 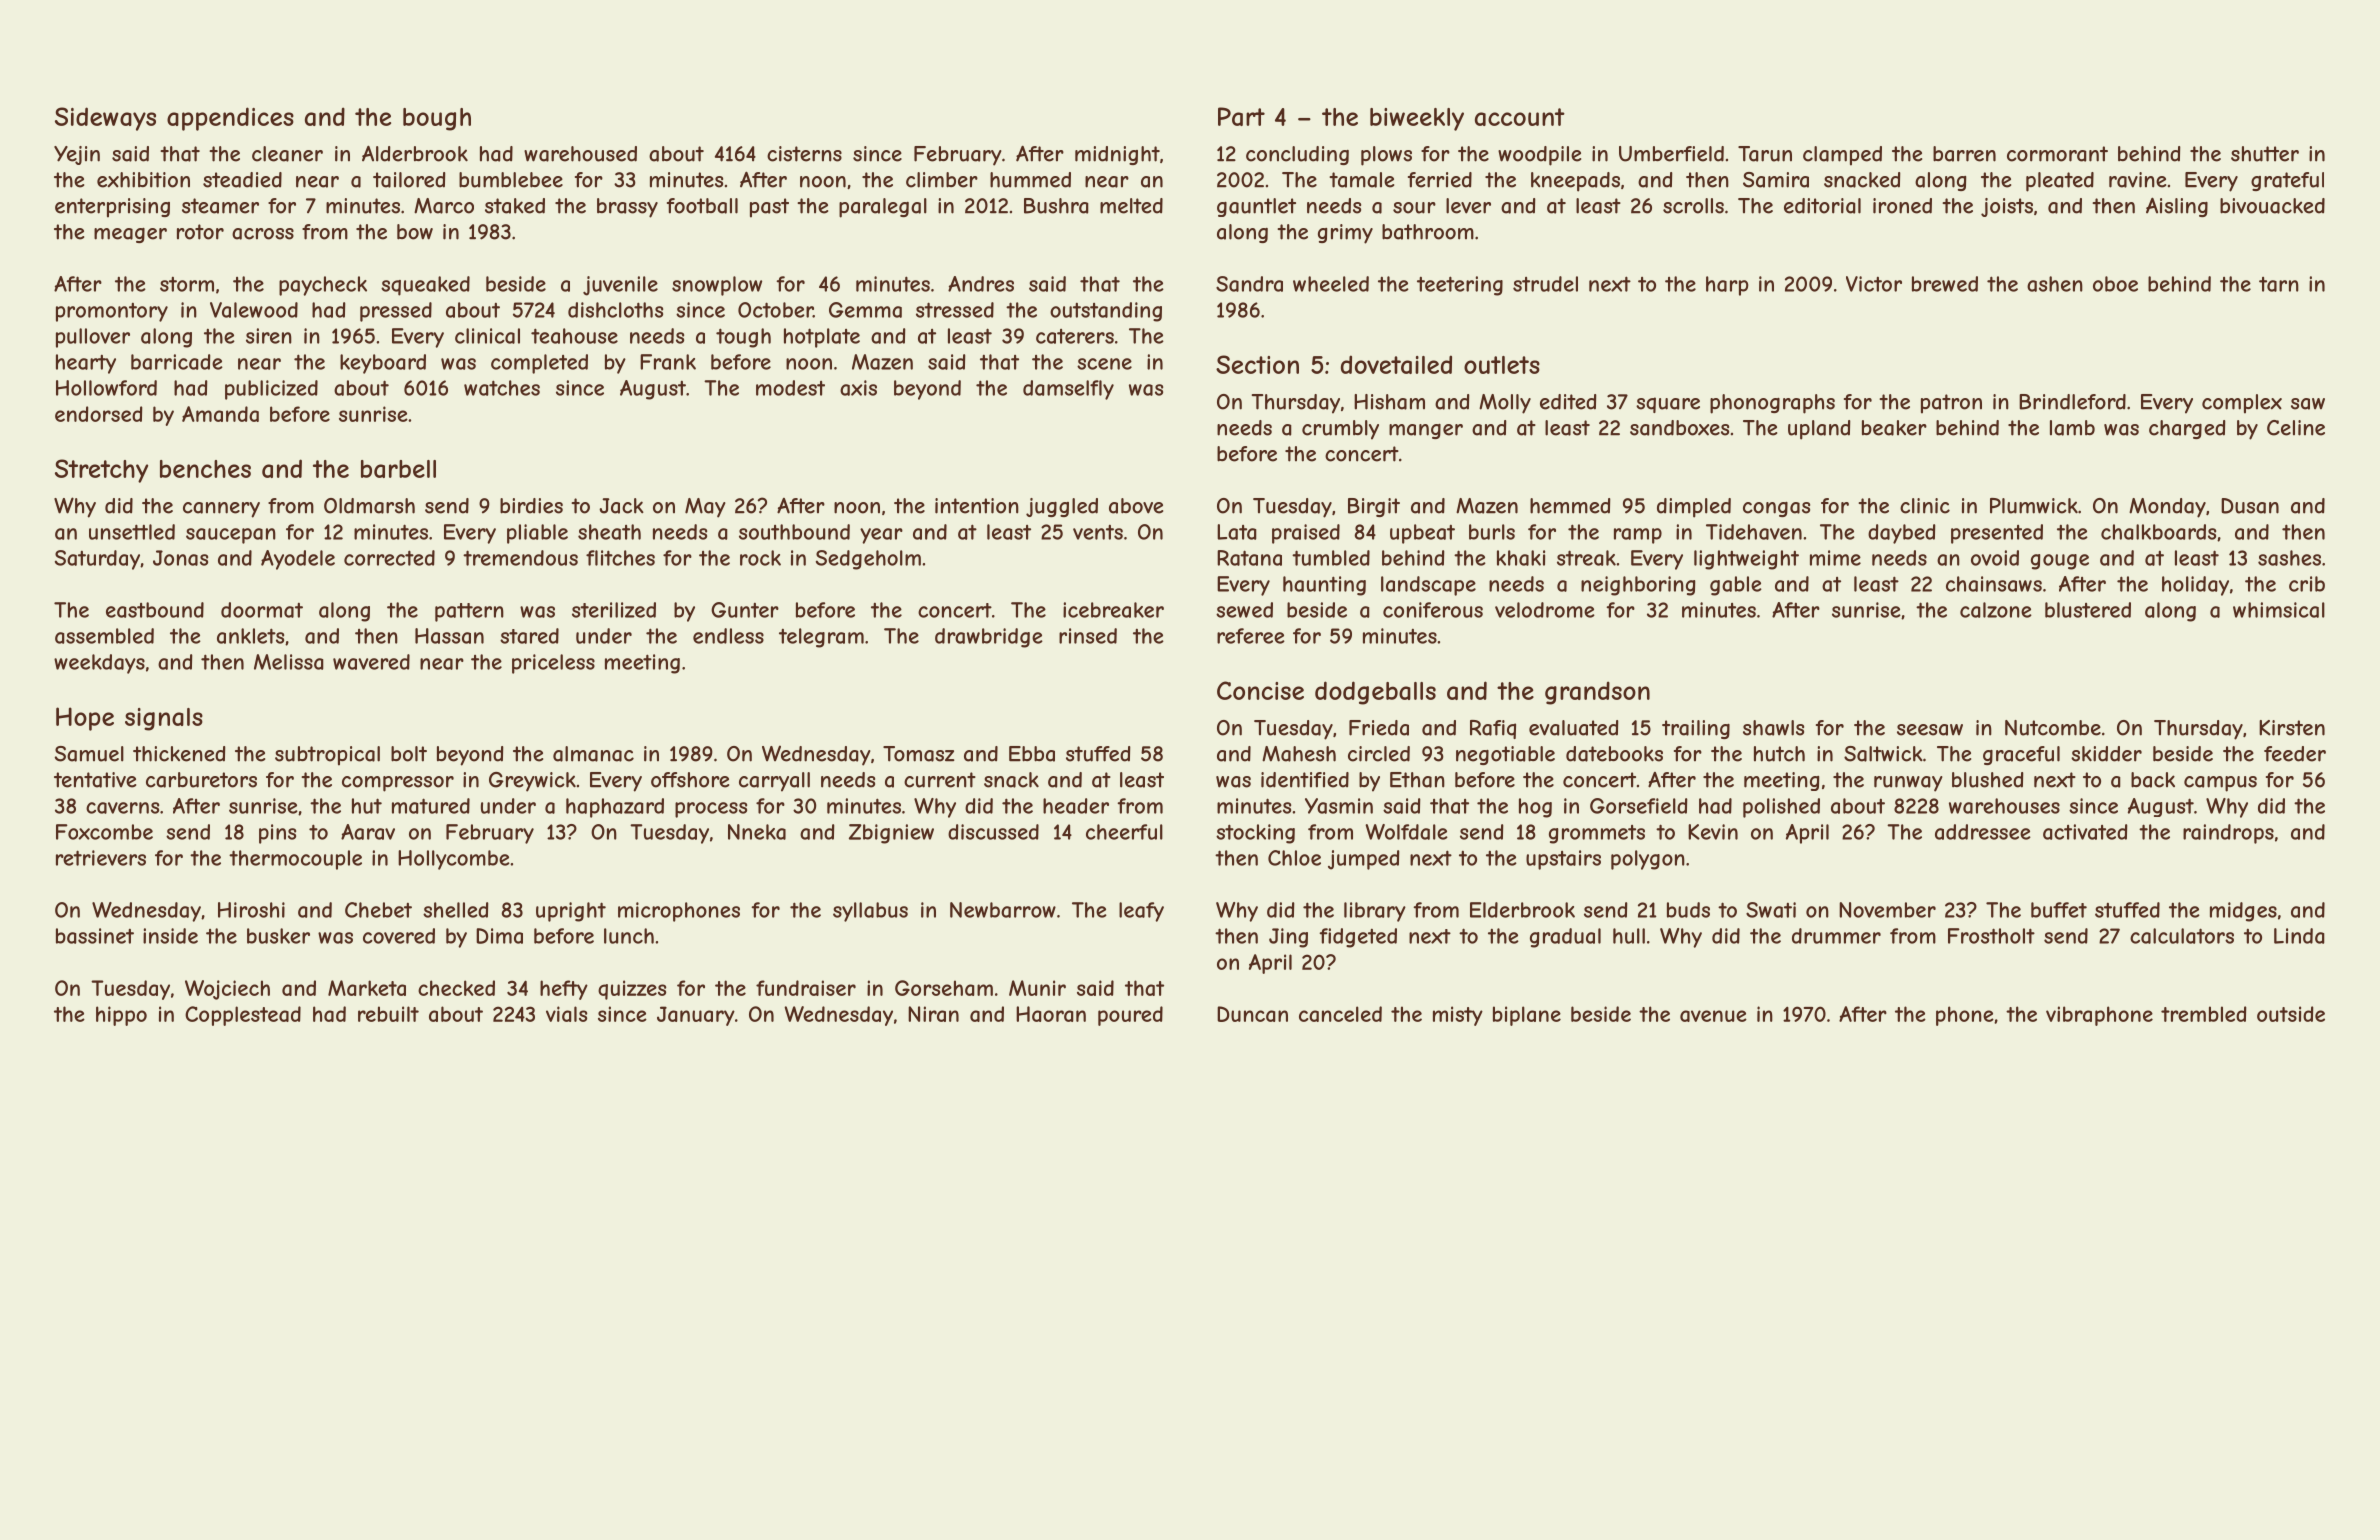 I want to click on joists, so click(x=2007, y=207).
